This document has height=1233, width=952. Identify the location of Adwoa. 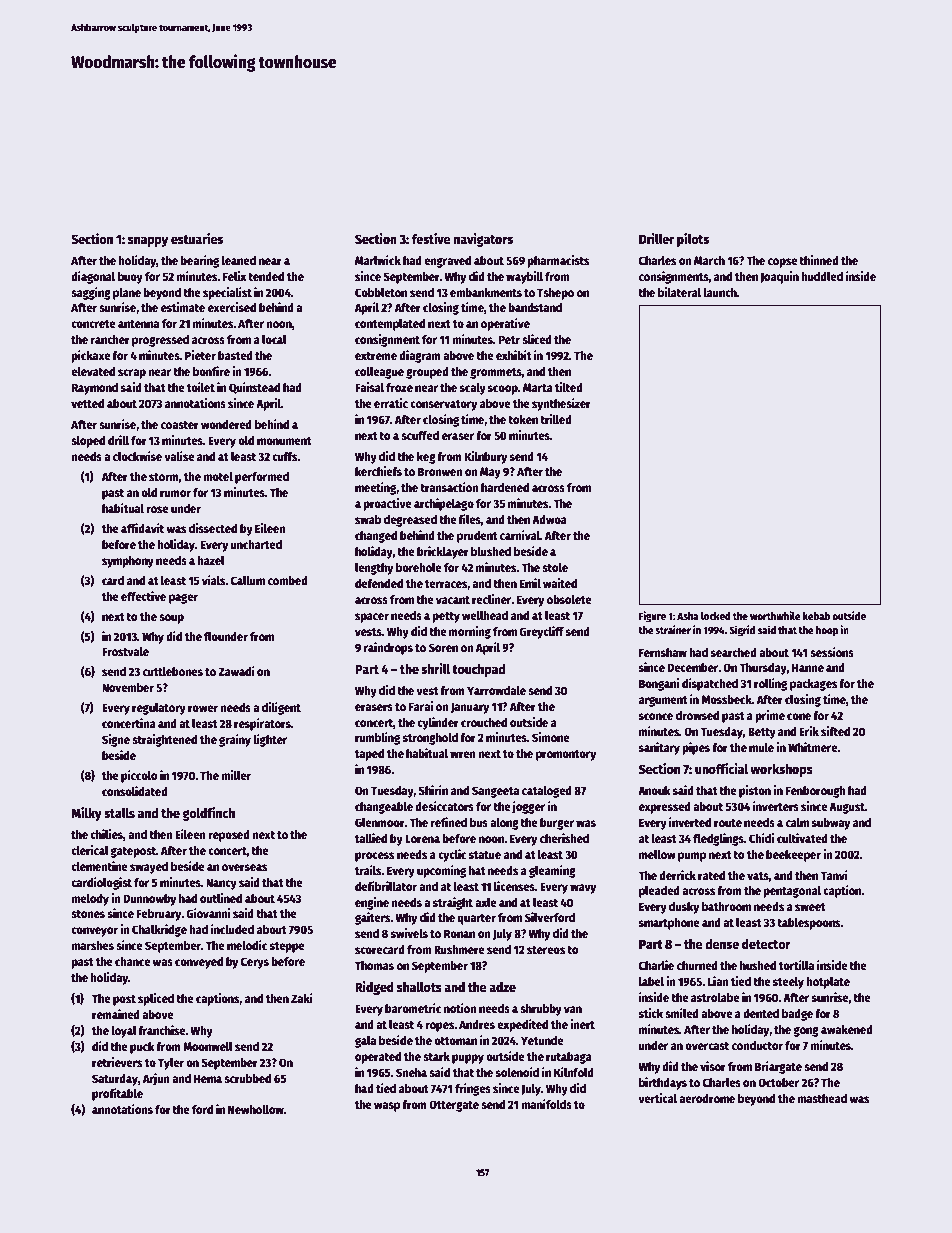
(549, 519).
